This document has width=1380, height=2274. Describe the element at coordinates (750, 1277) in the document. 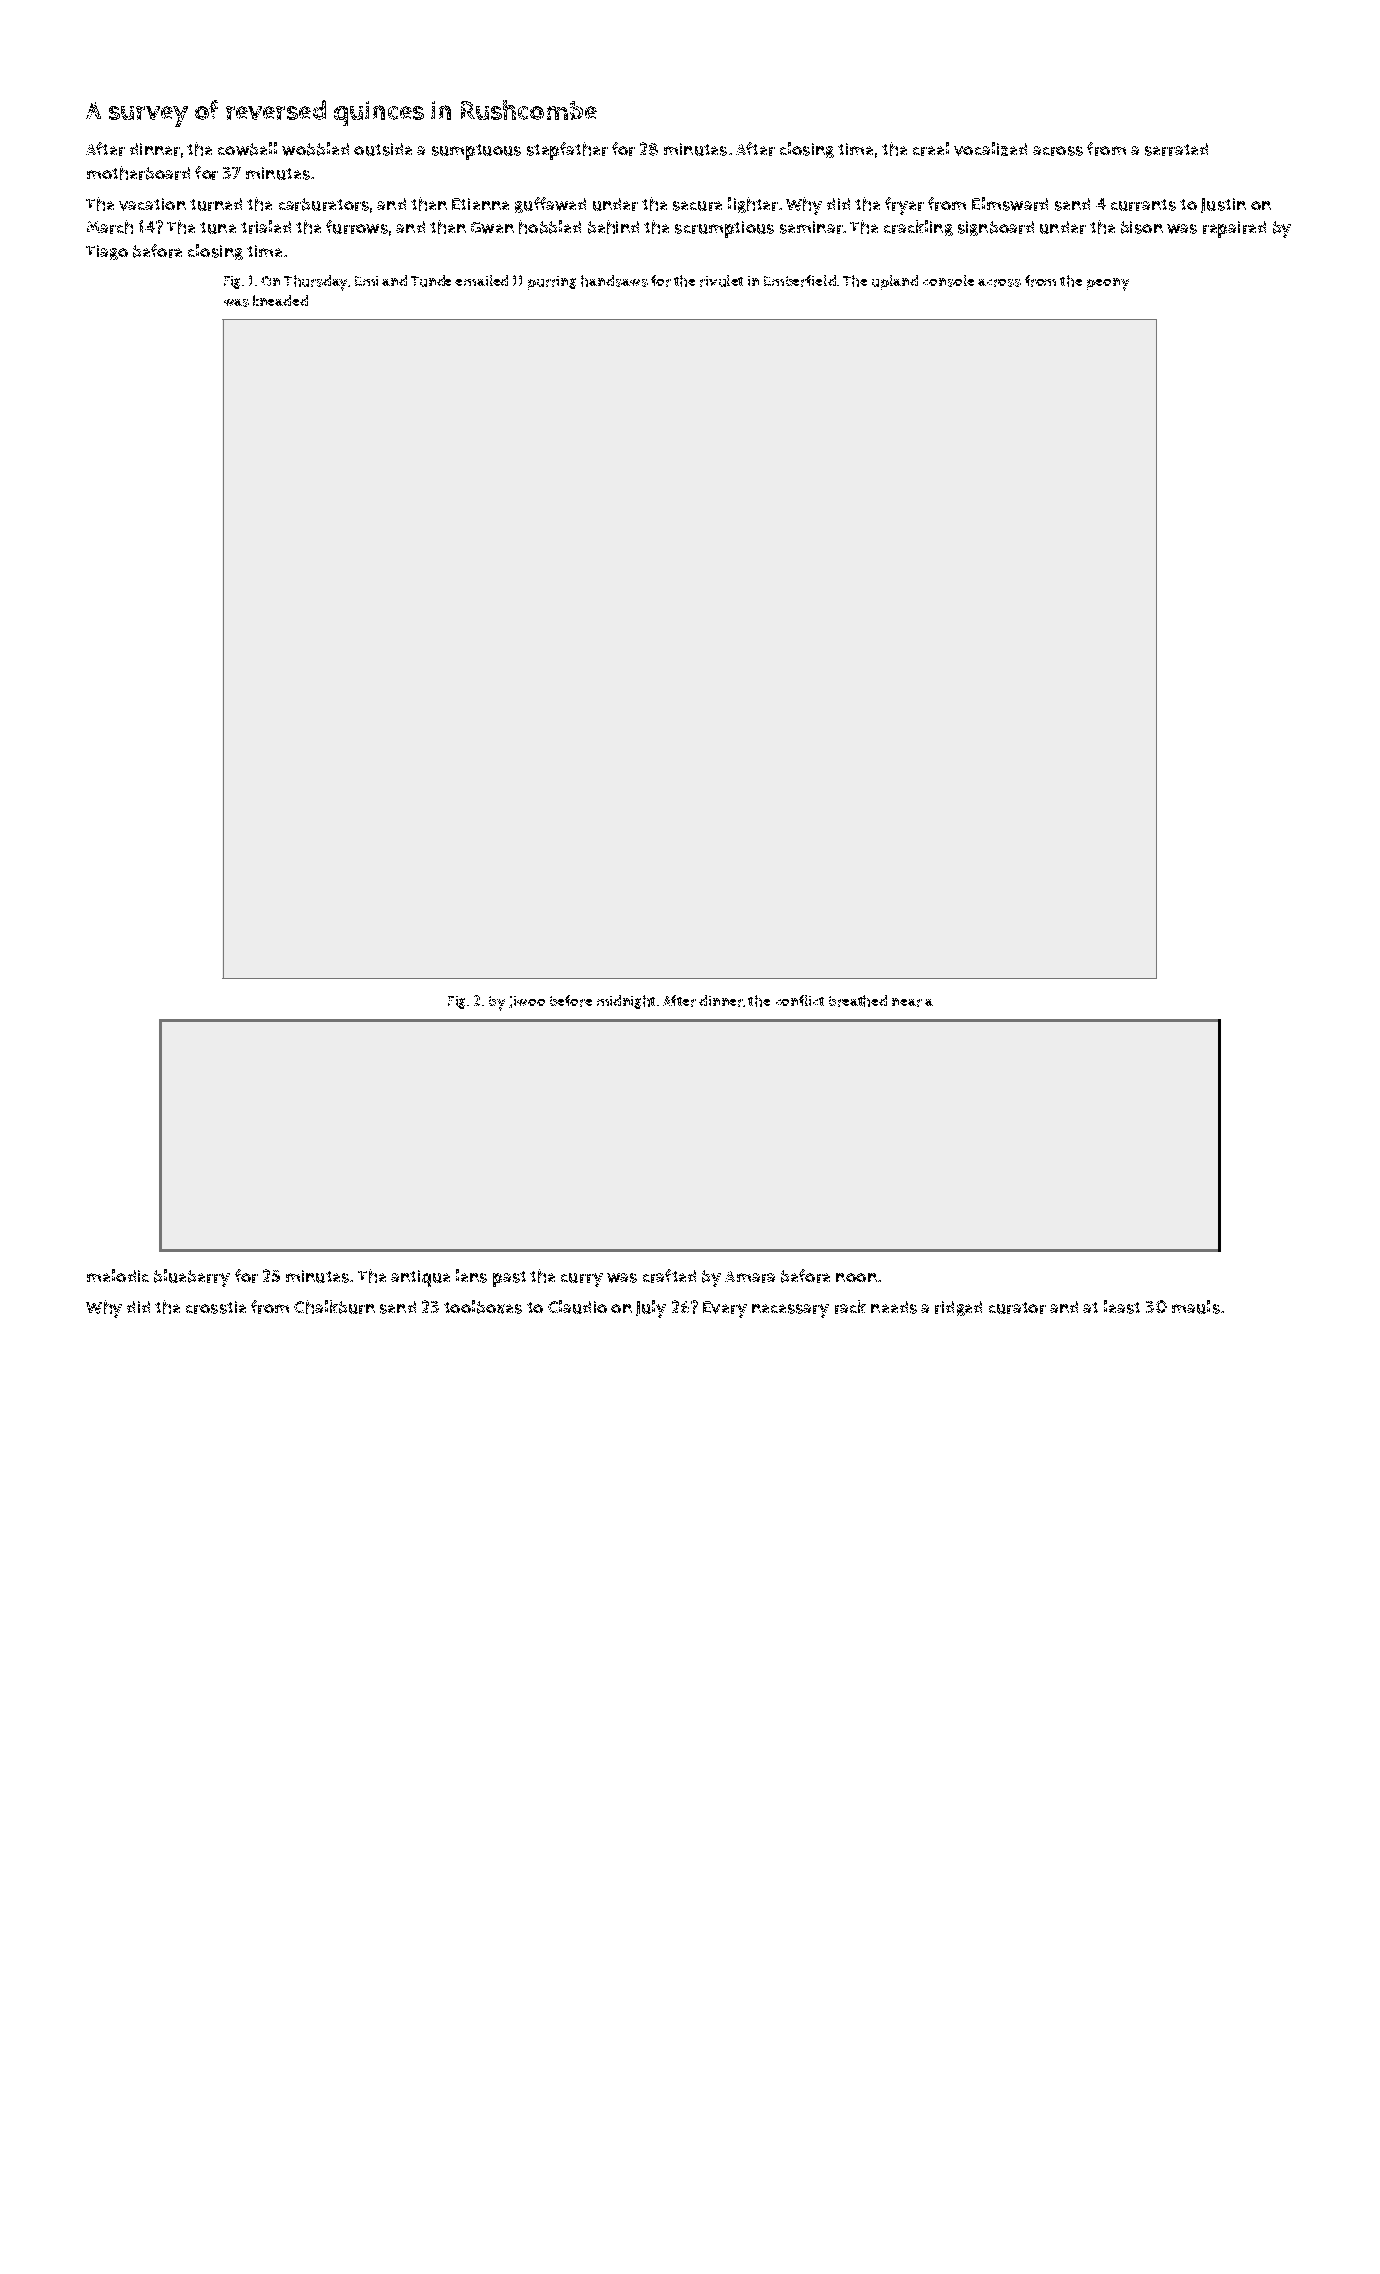

I see `Amara` at that location.
